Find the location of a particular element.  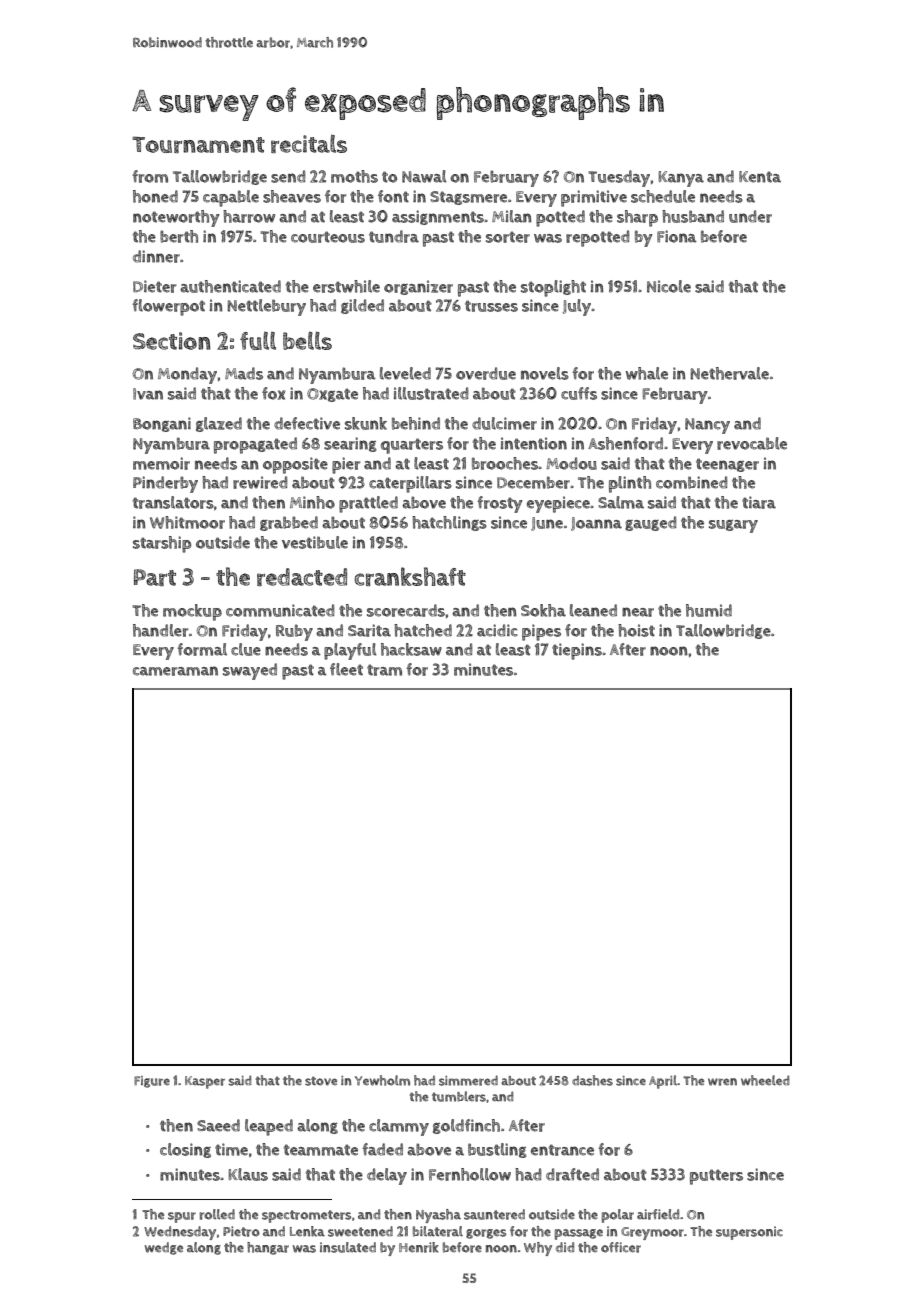

Nethervale is located at coordinates (730, 373).
